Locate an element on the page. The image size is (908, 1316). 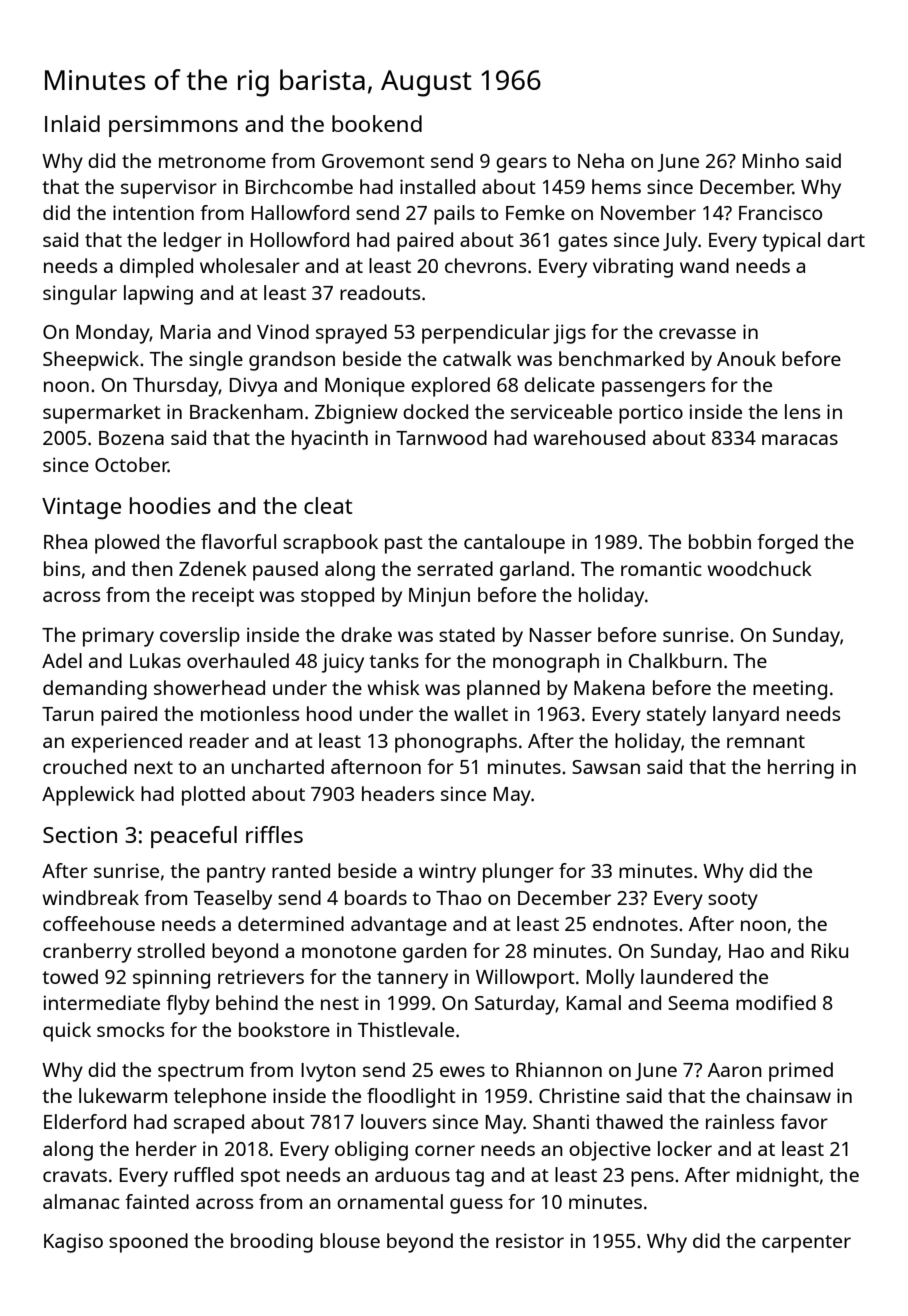
Neha is located at coordinates (601, 160).
